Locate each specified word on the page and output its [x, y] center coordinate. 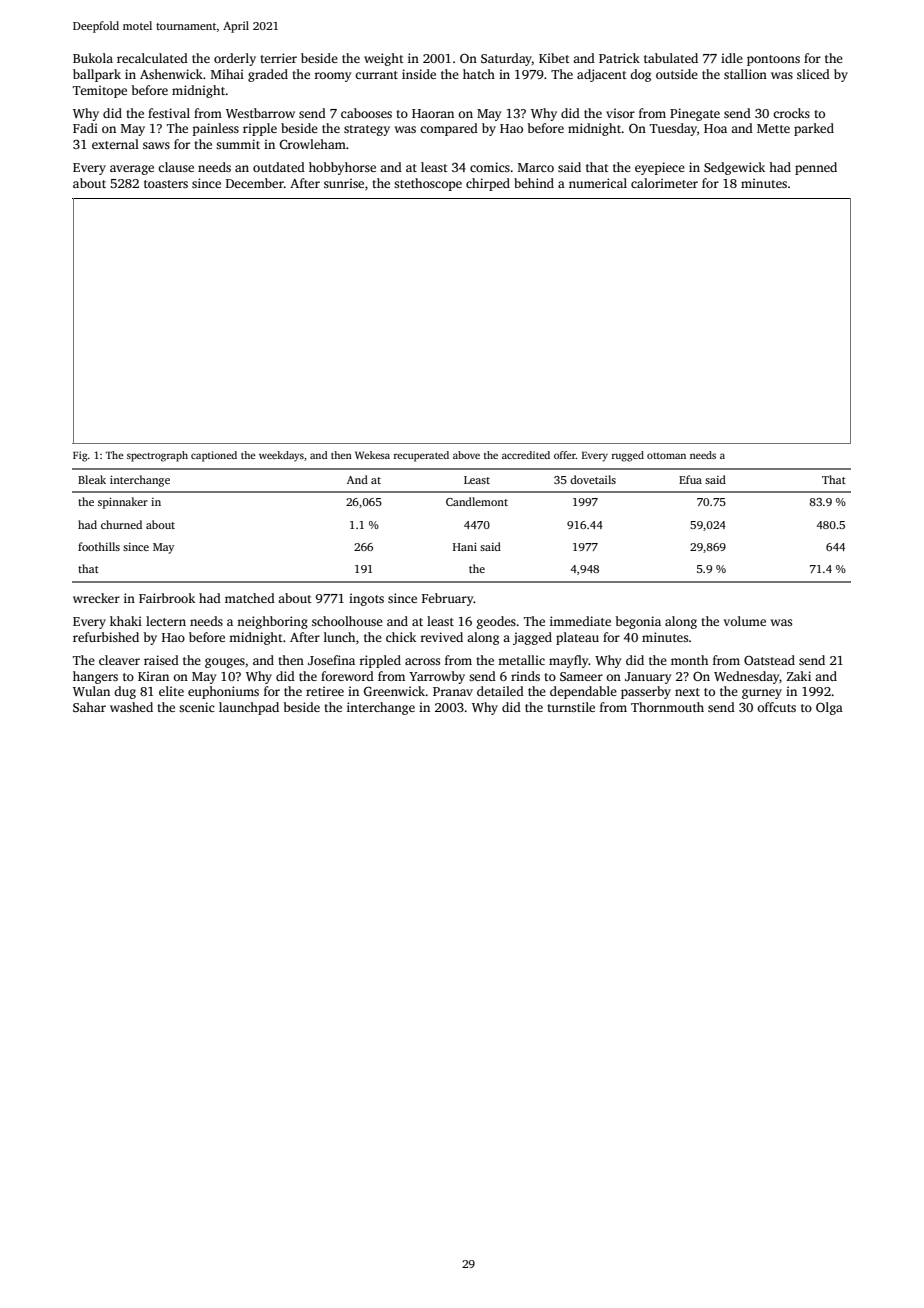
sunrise [344, 183]
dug [125, 692]
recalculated [152, 58]
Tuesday [673, 129]
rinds [525, 676]
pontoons [773, 60]
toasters [166, 184]
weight [384, 59]
